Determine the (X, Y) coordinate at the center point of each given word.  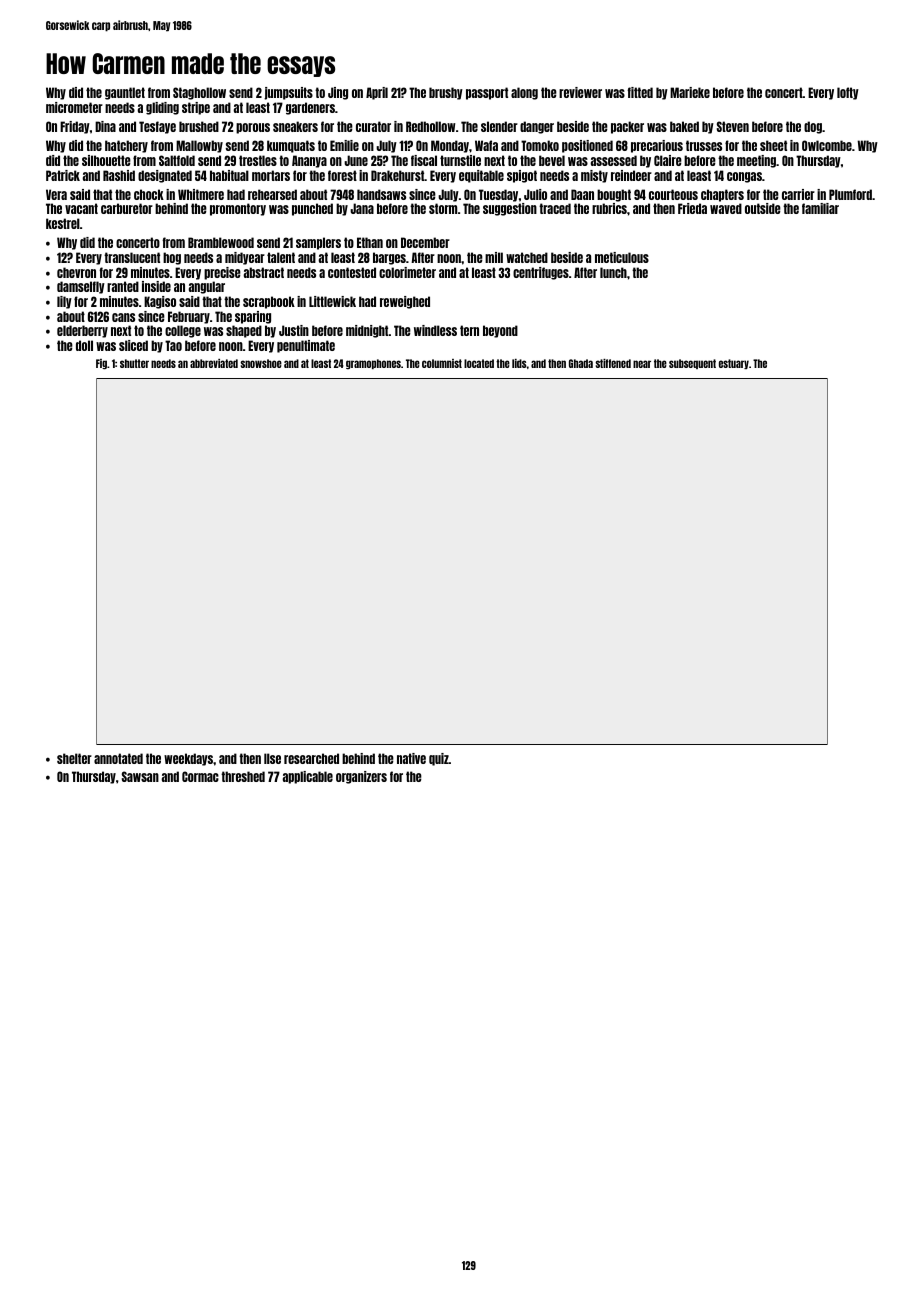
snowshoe (261, 363)
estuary (734, 364)
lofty (848, 93)
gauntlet (125, 93)
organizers (361, 777)
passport (487, 93)
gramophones (373, 364)
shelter (74, 758)
